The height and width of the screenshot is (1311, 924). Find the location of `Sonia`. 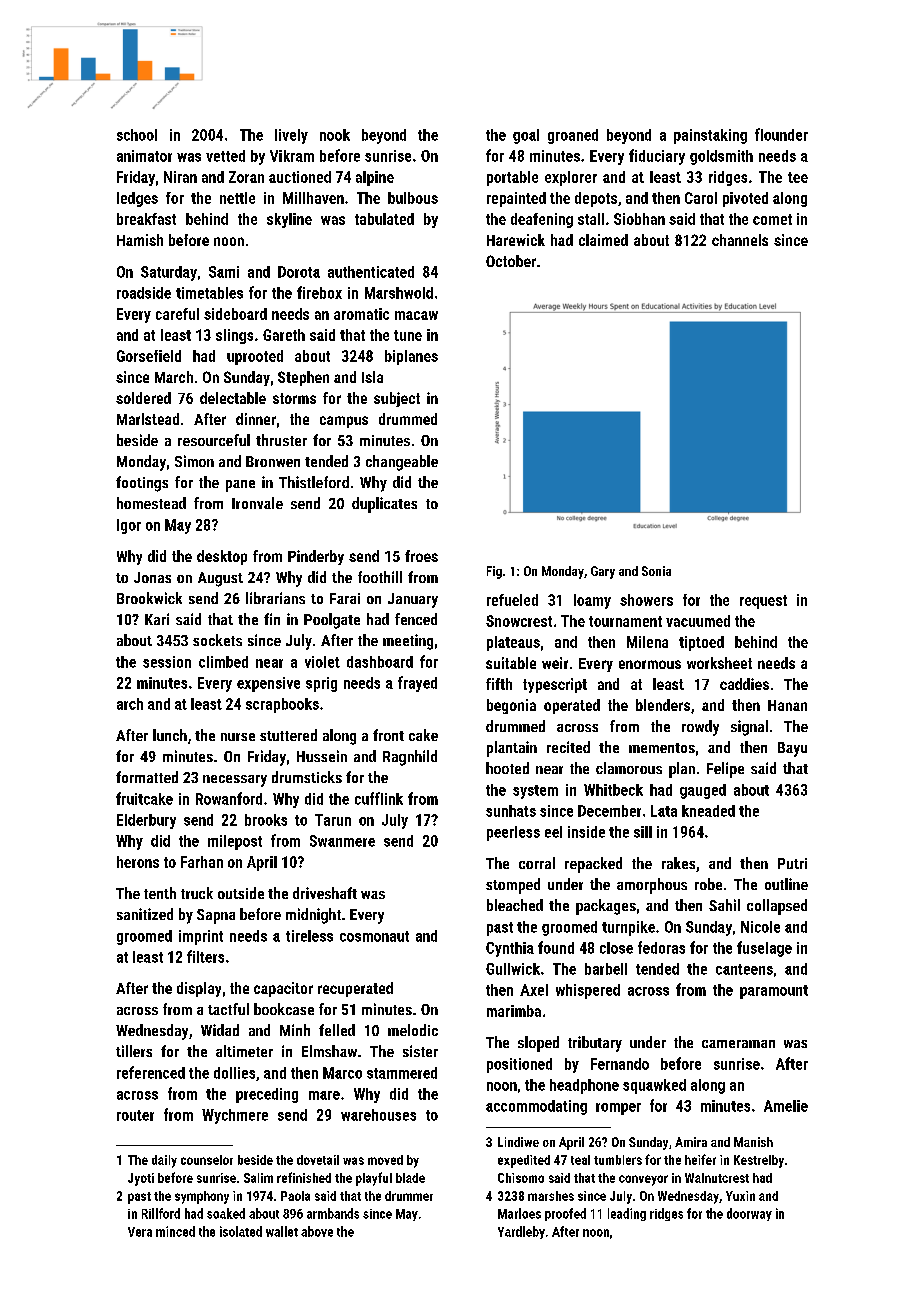

Sonia is located at coordinates (656, 571).
